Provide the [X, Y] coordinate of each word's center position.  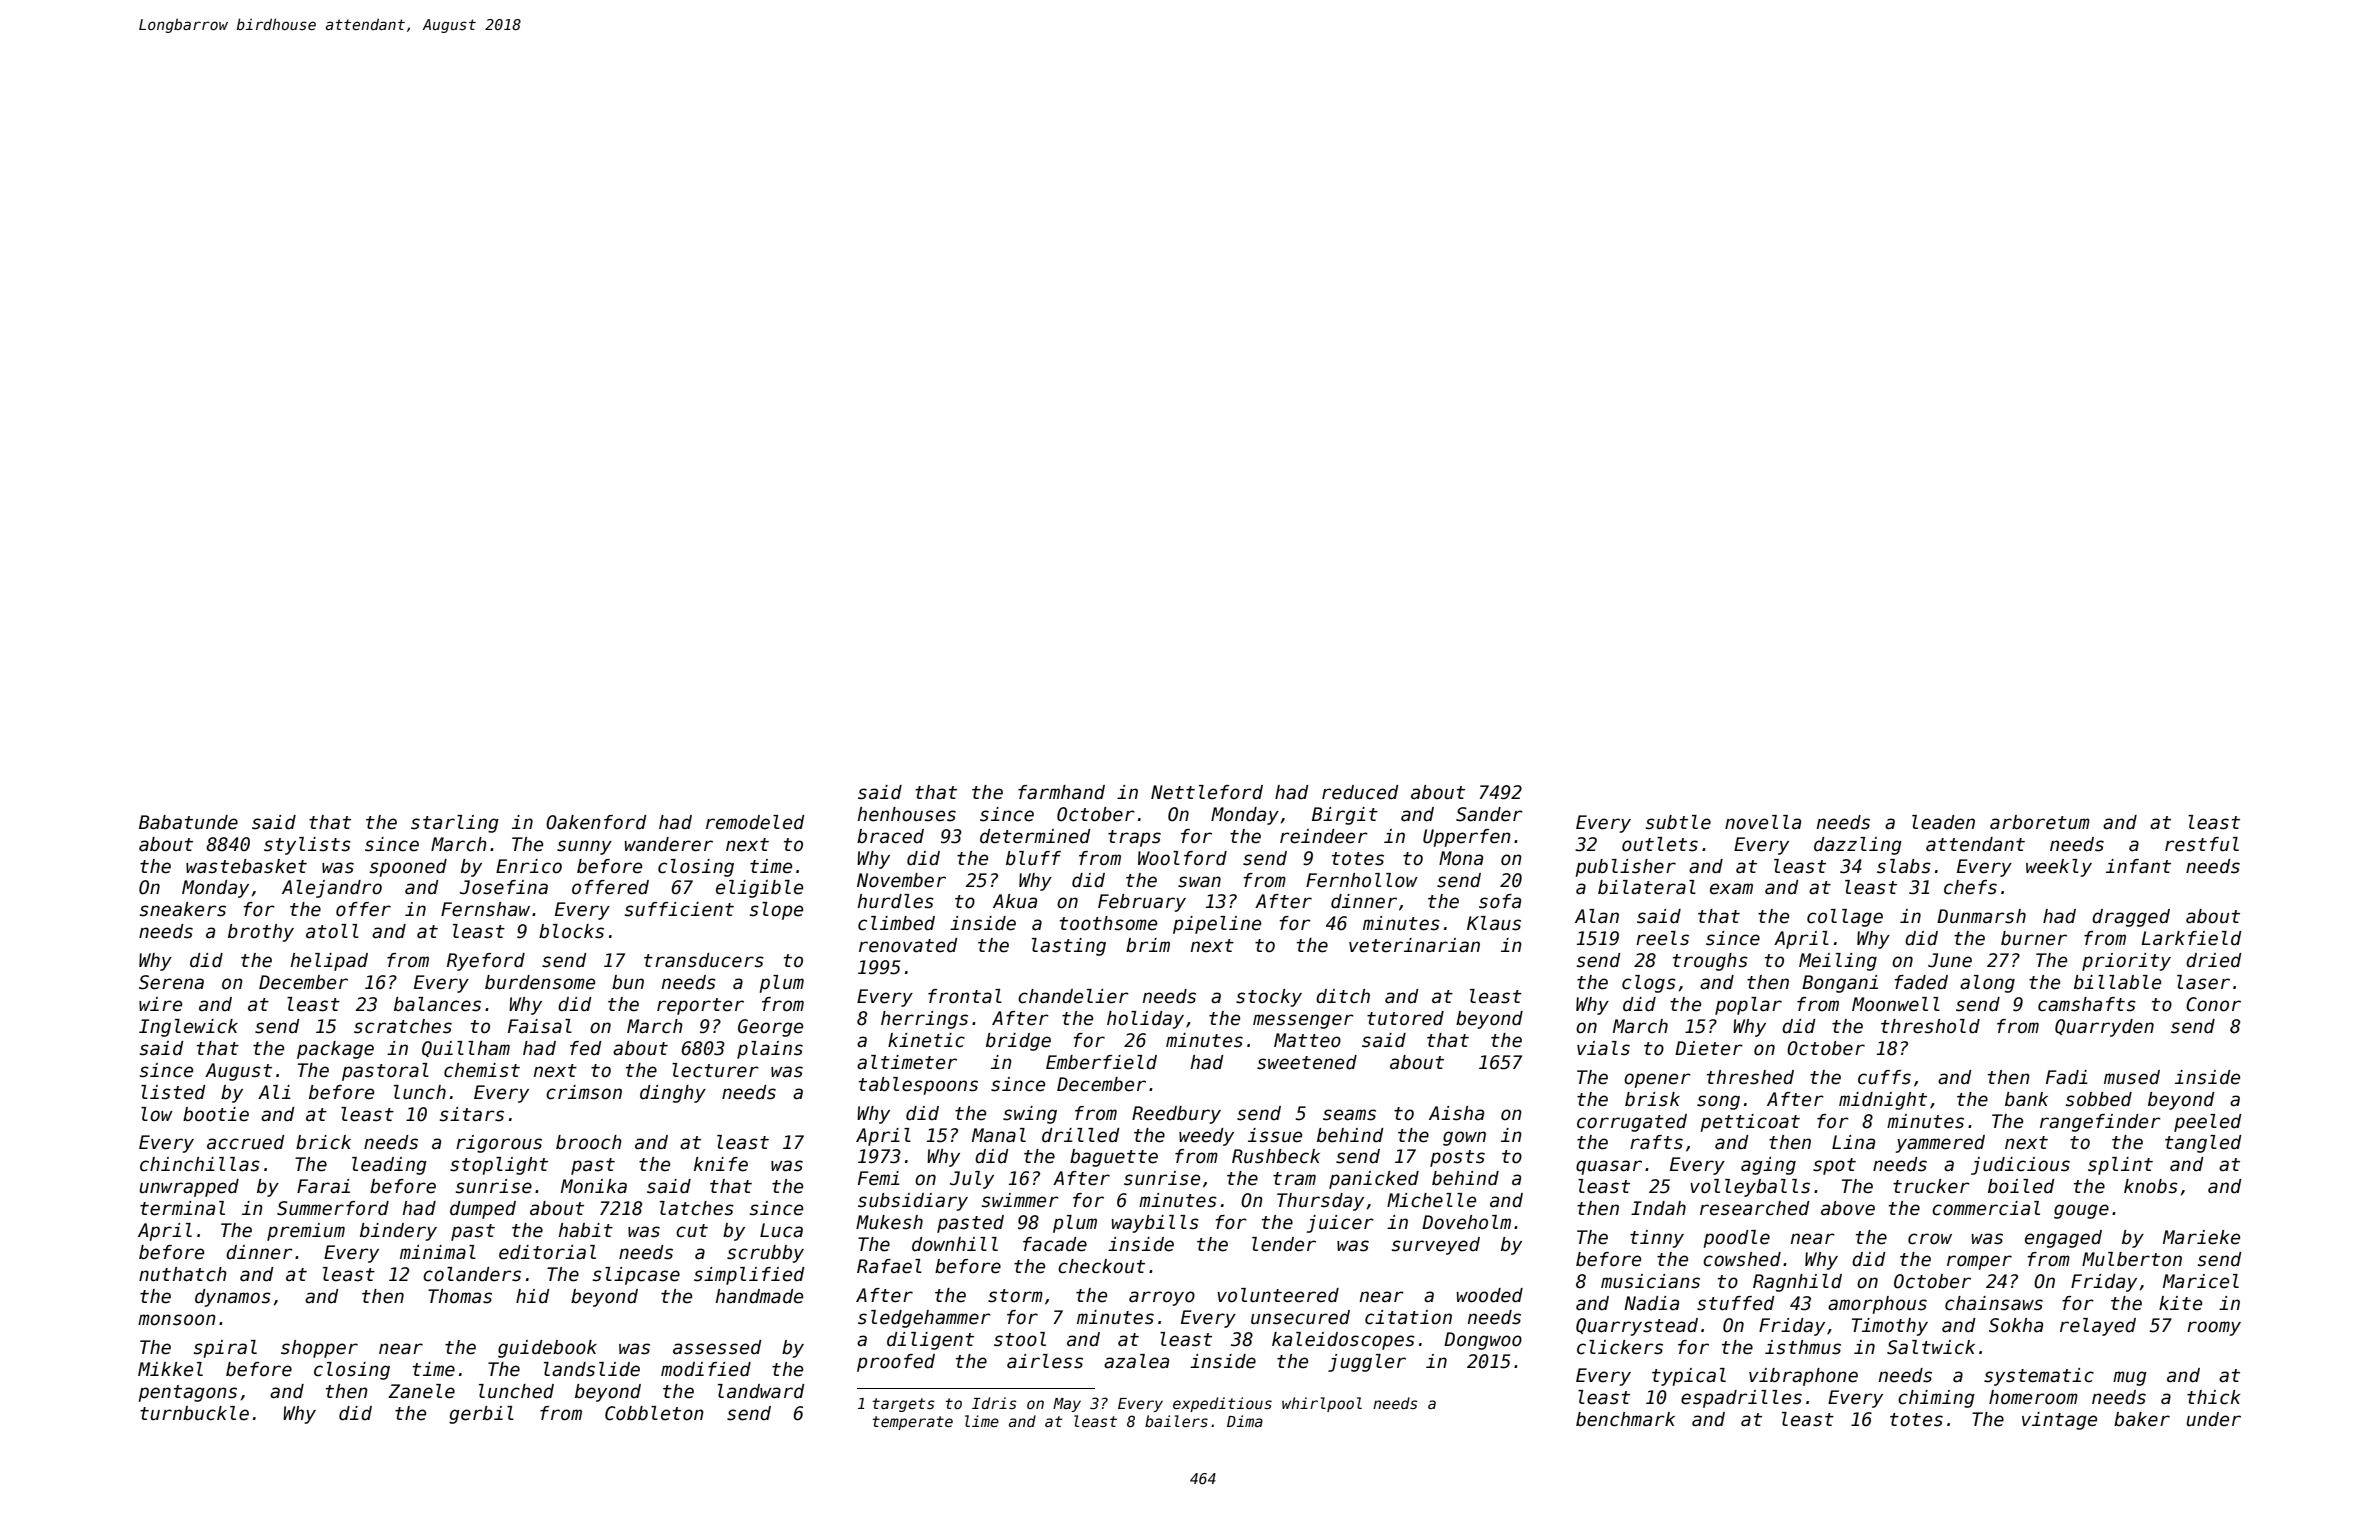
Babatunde [188, 822]
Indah [1658, 1208]
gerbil [481, 1415]
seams [1349, 1115]
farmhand [1061, 792]
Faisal [540, 1026]
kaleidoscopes [1343, 1341]
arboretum [2040, 822]
